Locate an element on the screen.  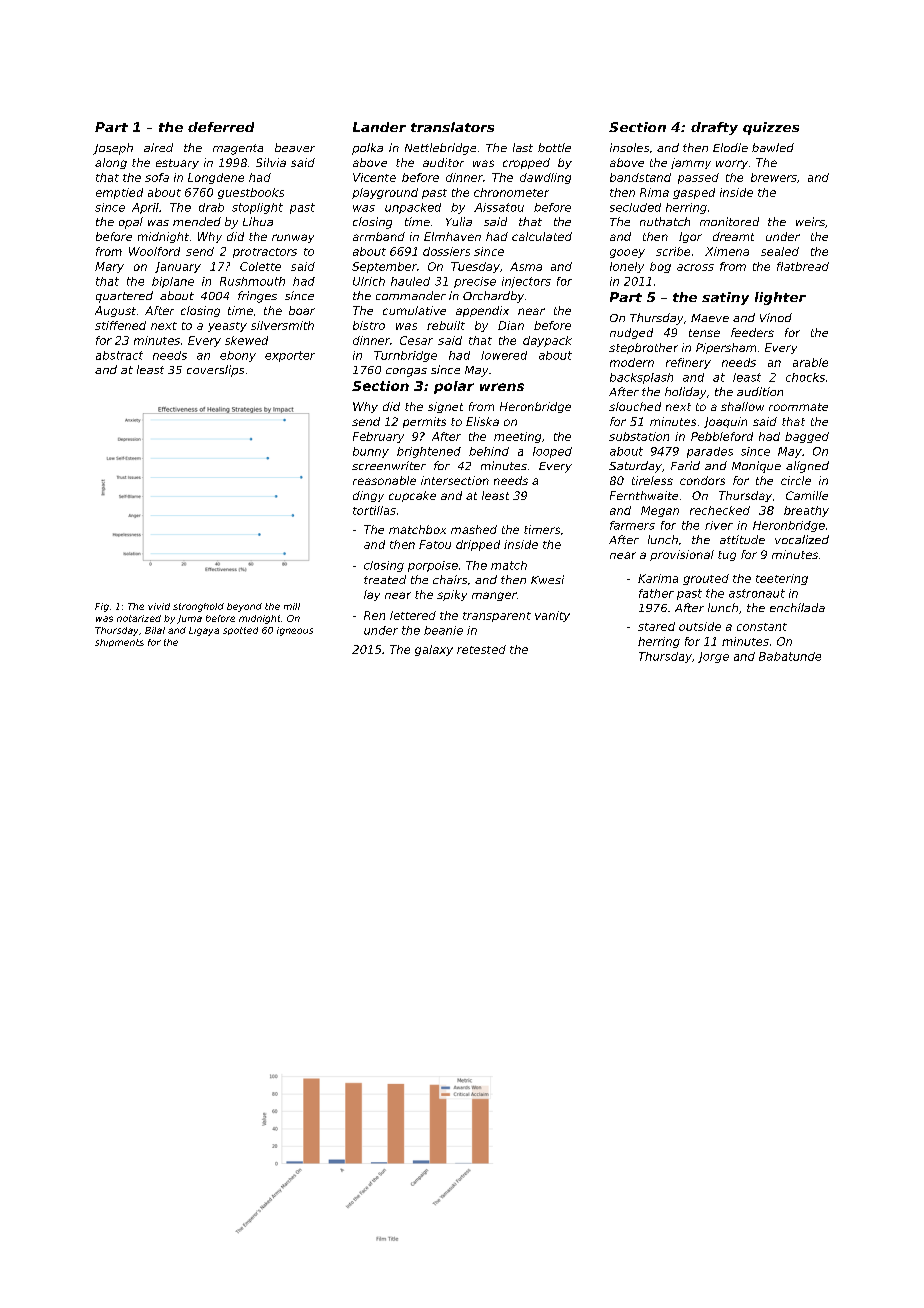
quizzes is located at coordinates (771, 128).
